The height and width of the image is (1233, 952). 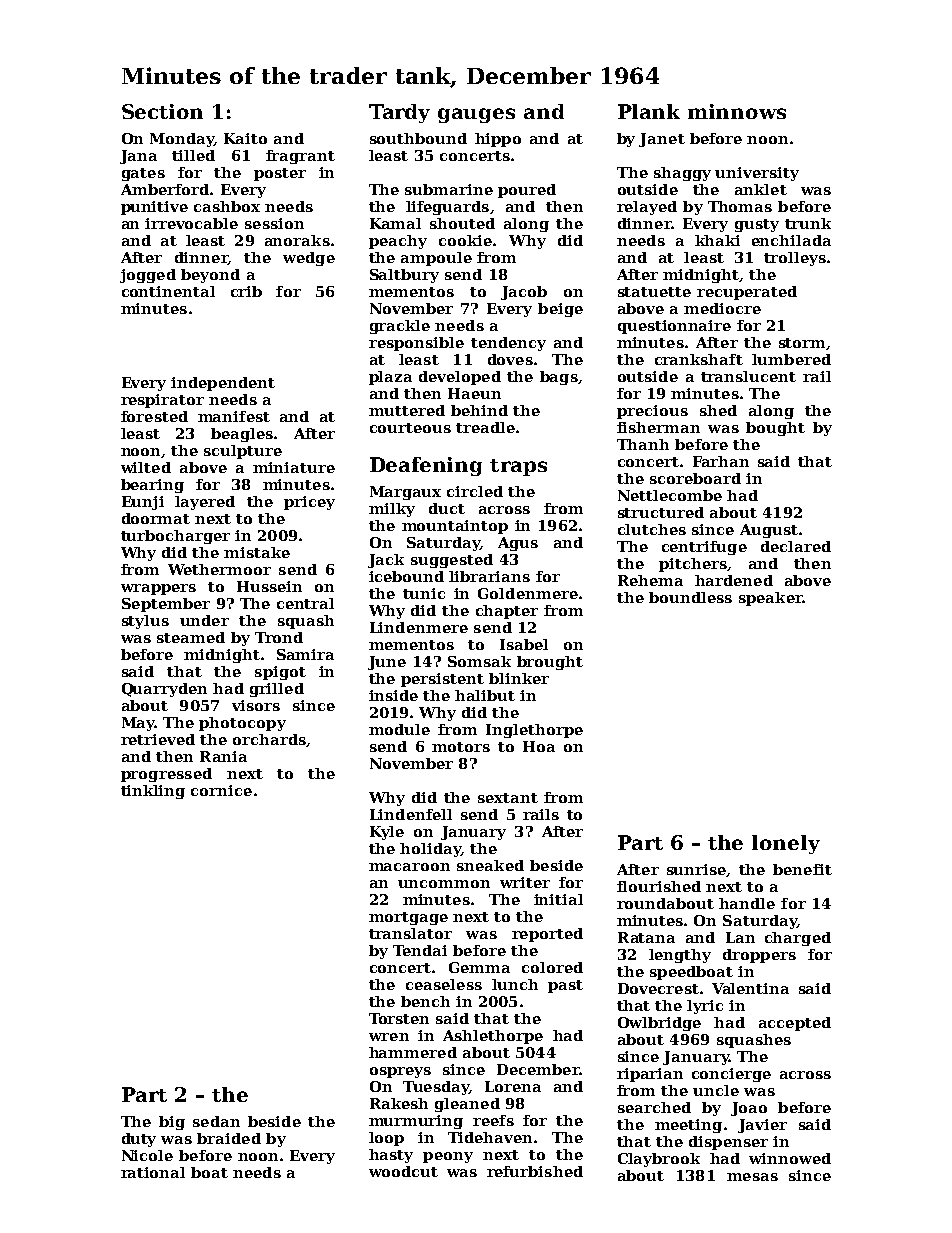 What do you see at coordinates (737, 111) in the image?
I see `minnows` at bounding box center [737, 111].
